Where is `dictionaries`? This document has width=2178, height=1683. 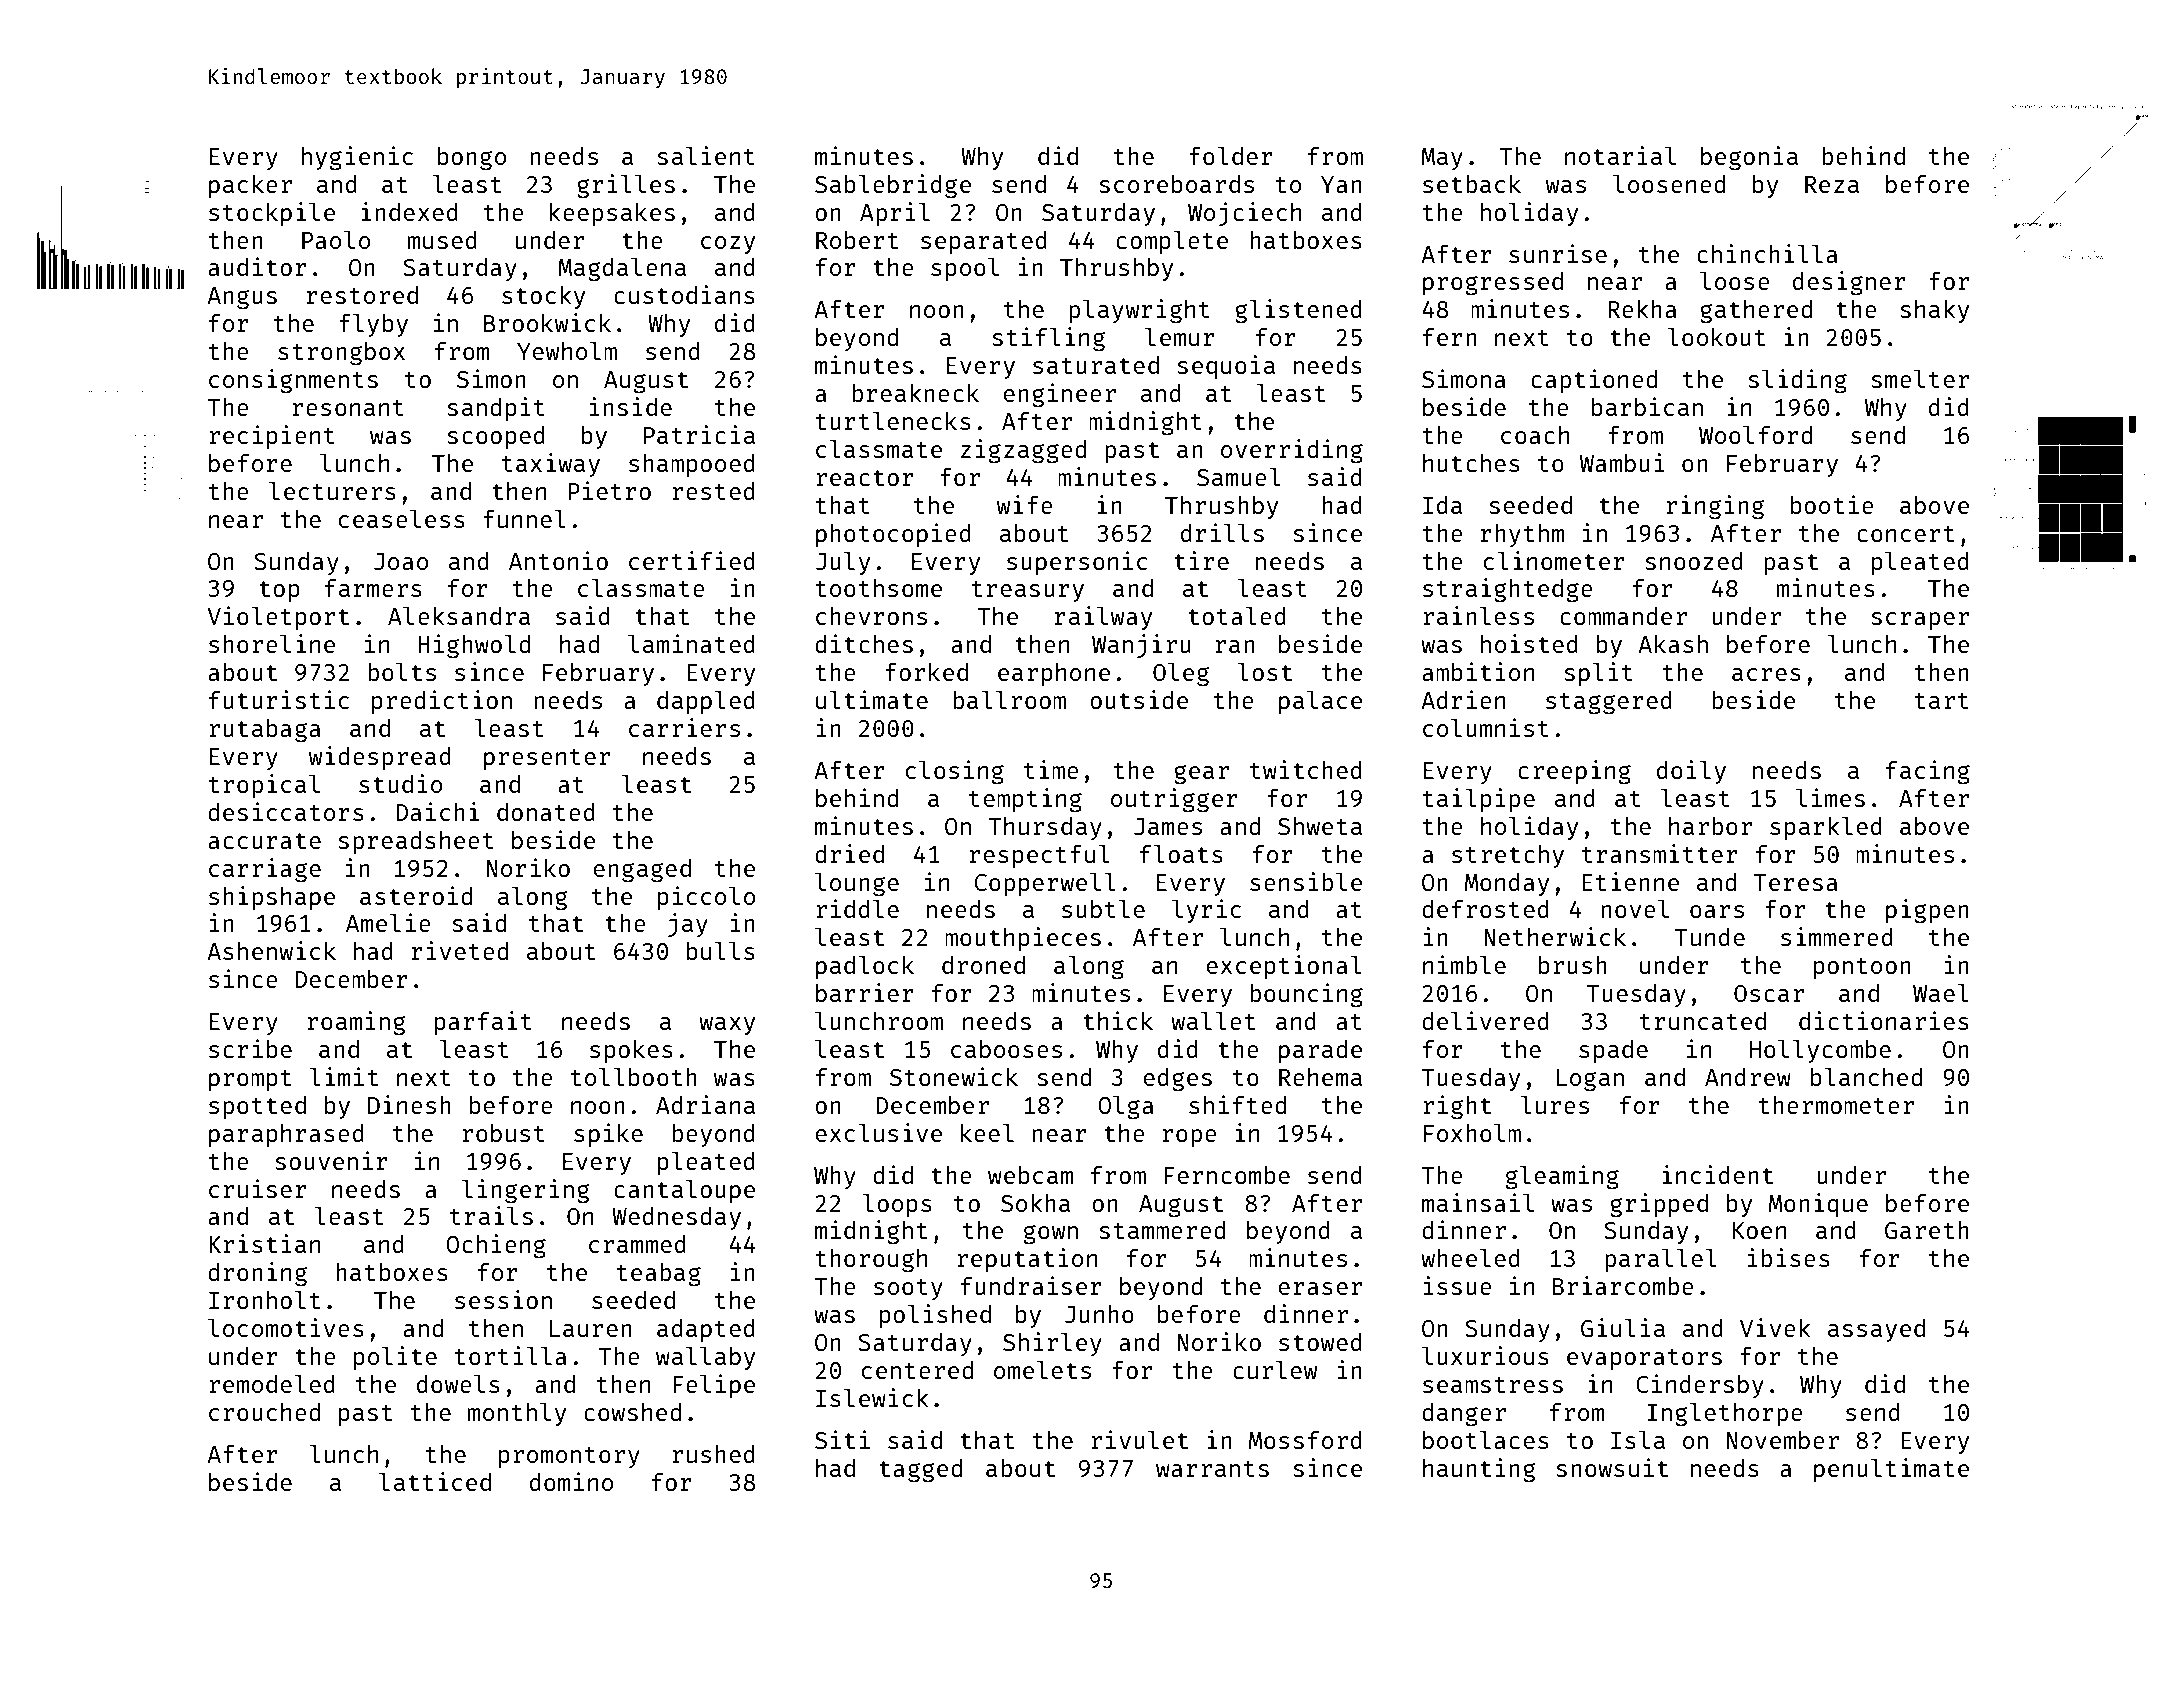
dictionaries is located at coordinates (1884, 1020).
